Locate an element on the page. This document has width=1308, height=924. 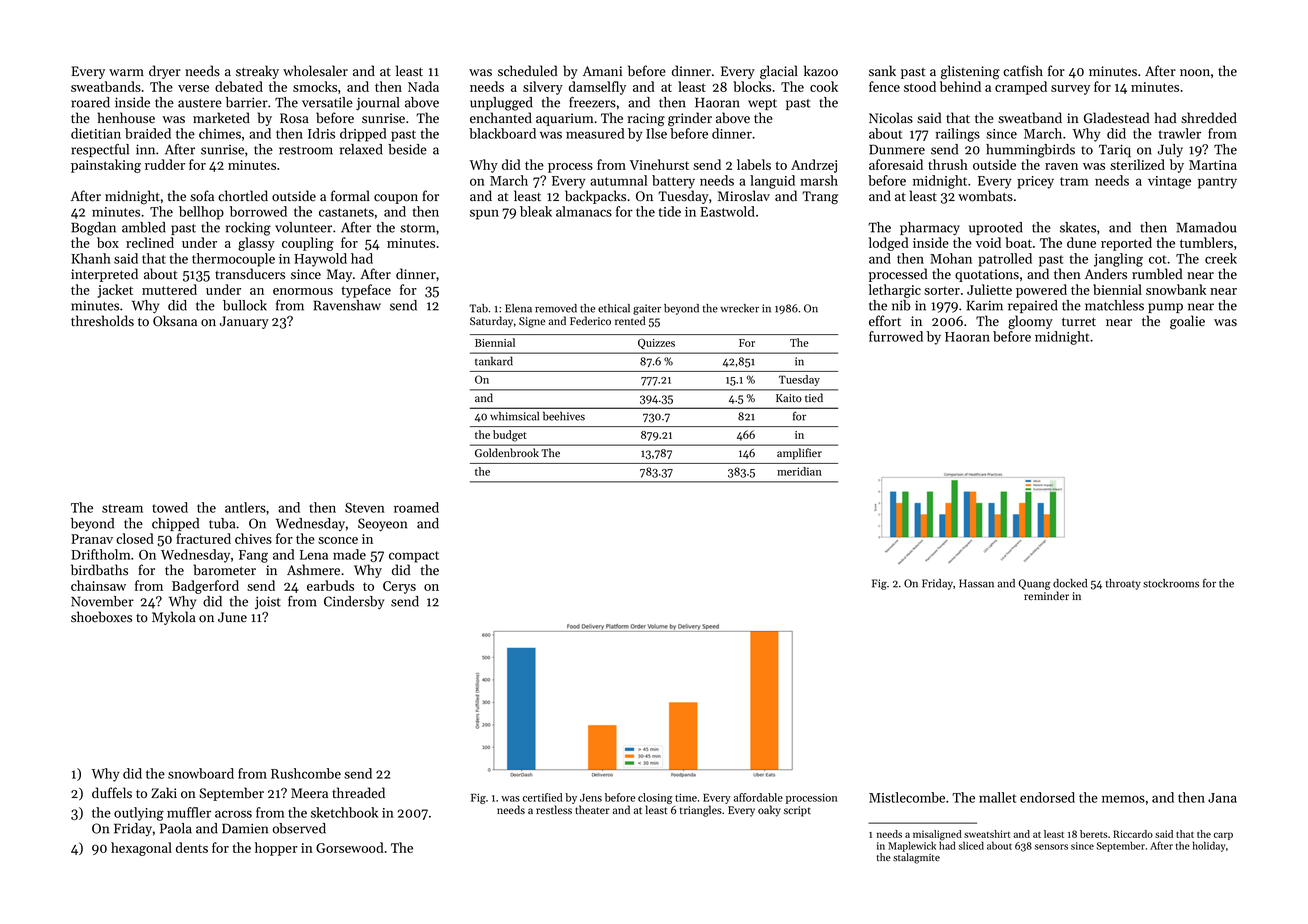
Oksana is located at coordinates (175, 321).
